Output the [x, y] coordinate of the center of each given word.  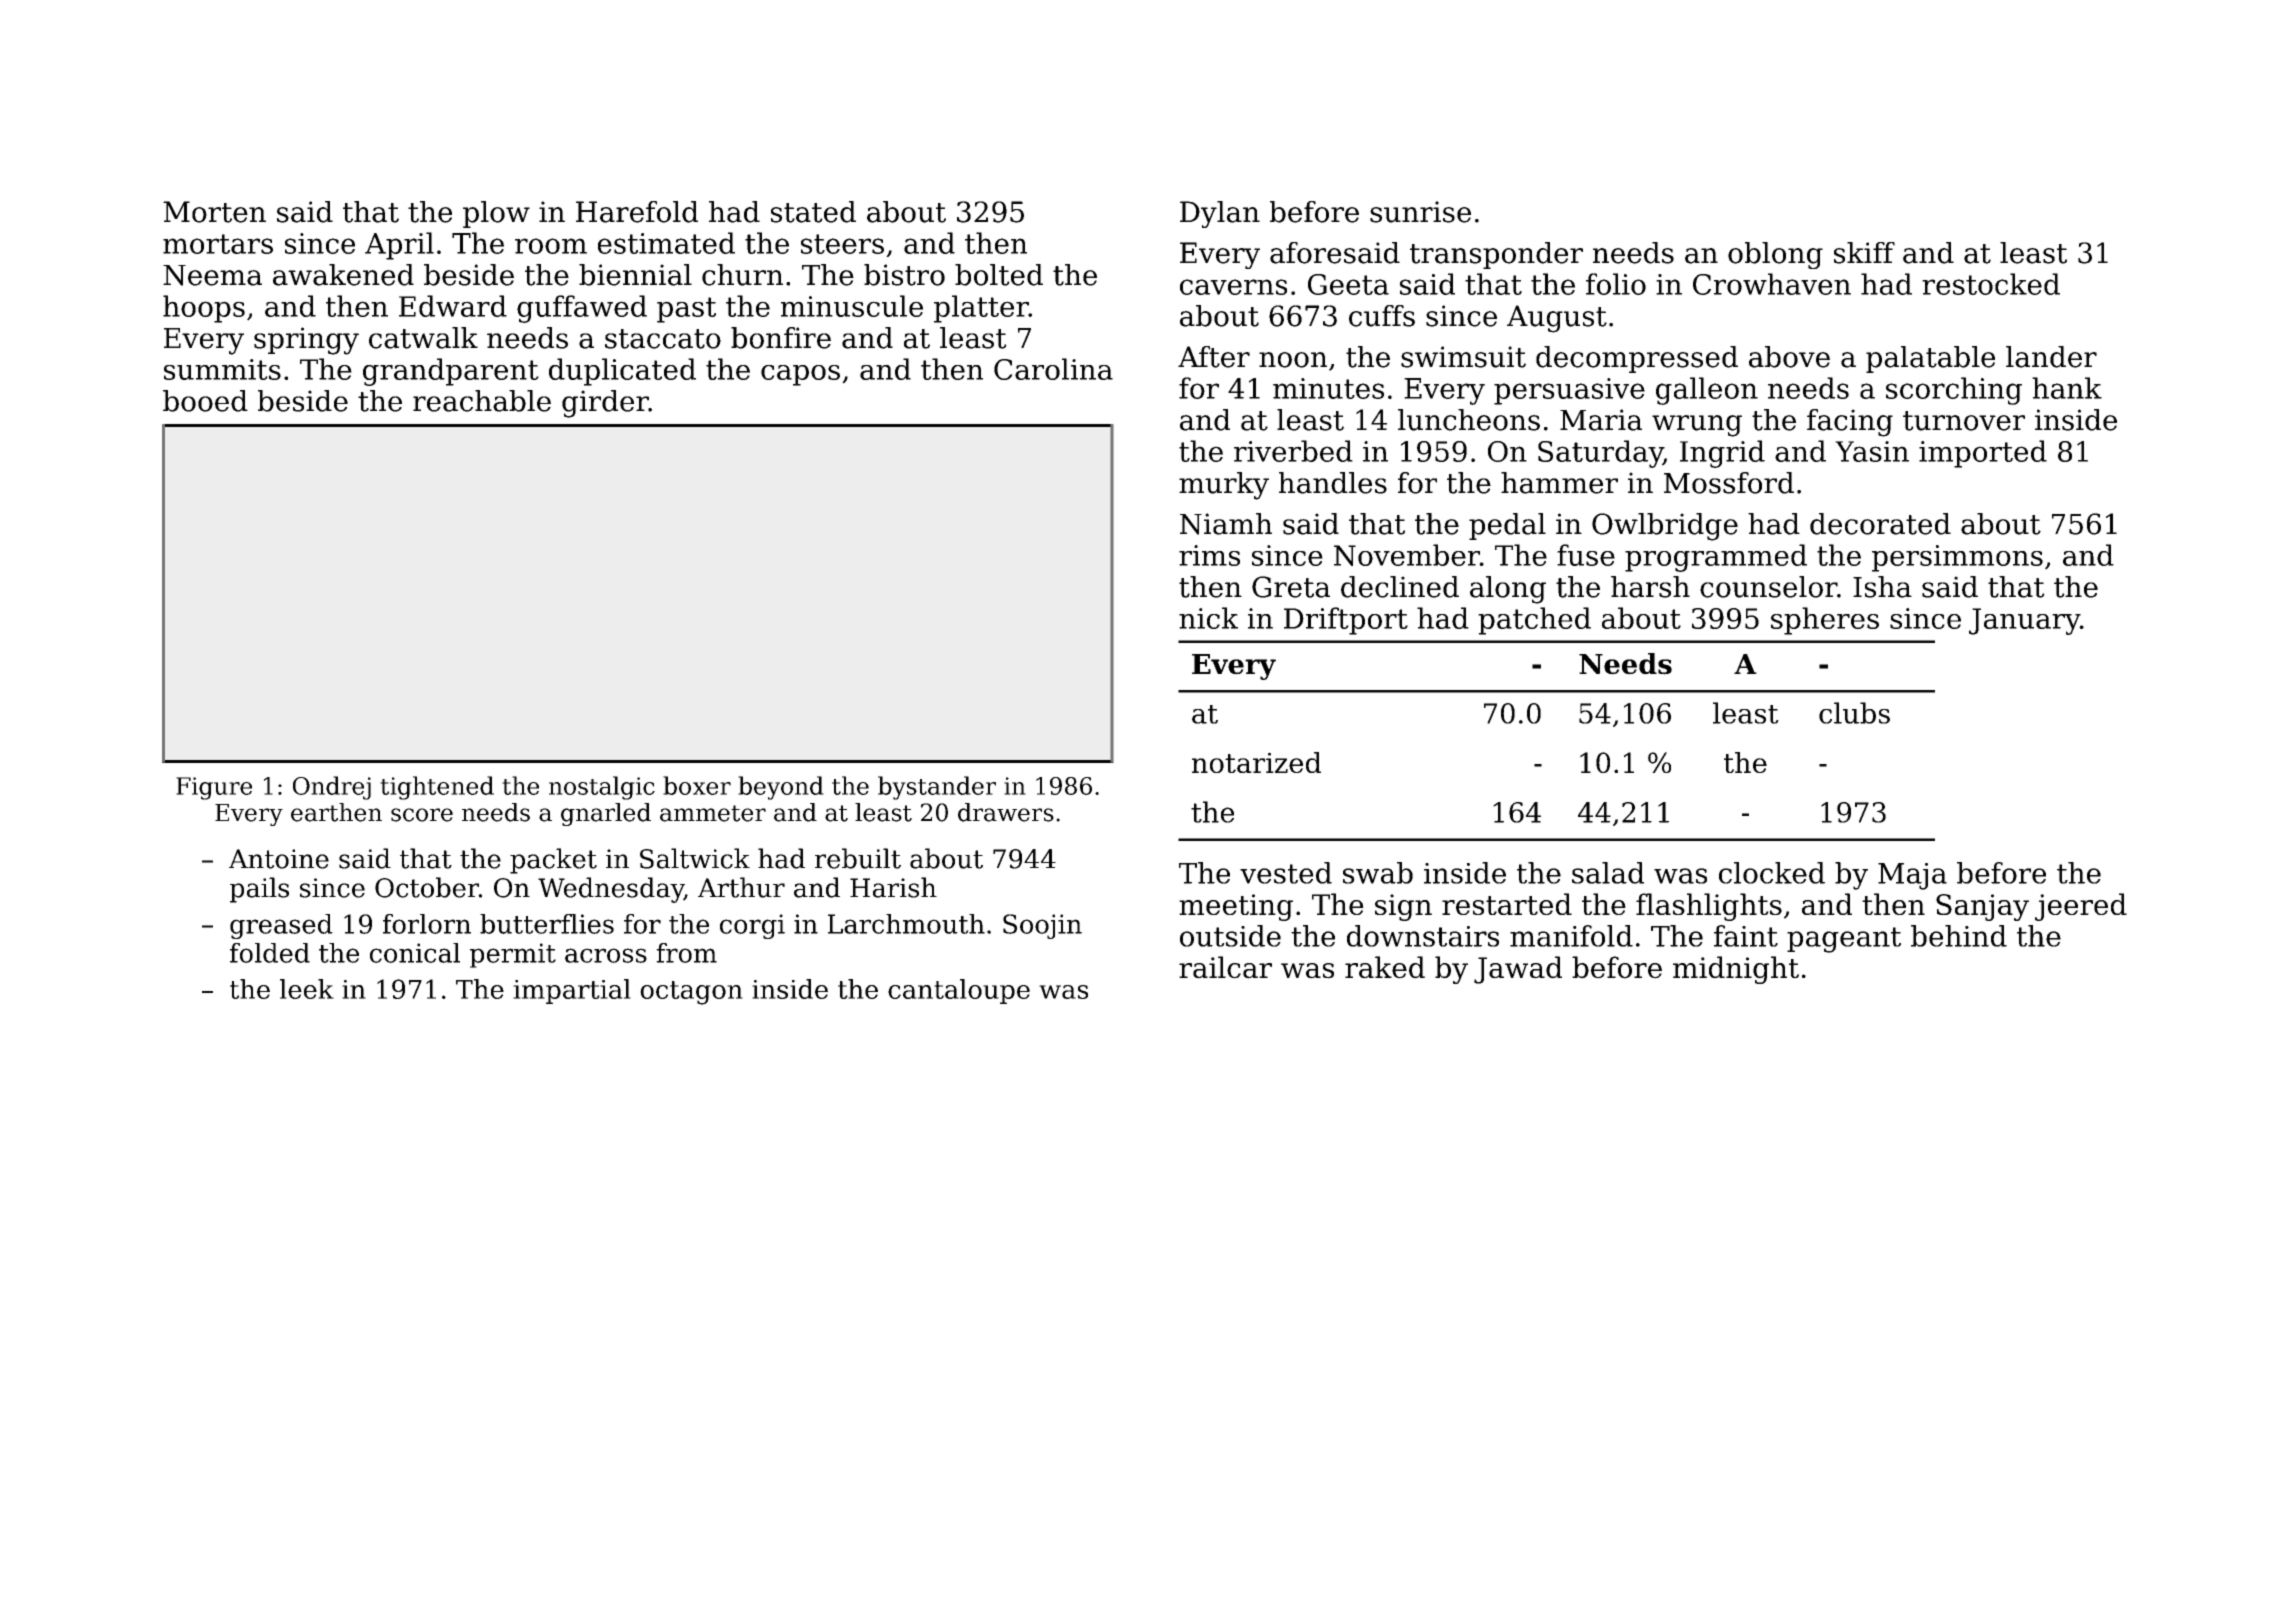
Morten [214, 212]
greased [281, 926]
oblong [1775, 255]
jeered [2081, 907]
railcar [1225, 967]
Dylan [1220, 214]
